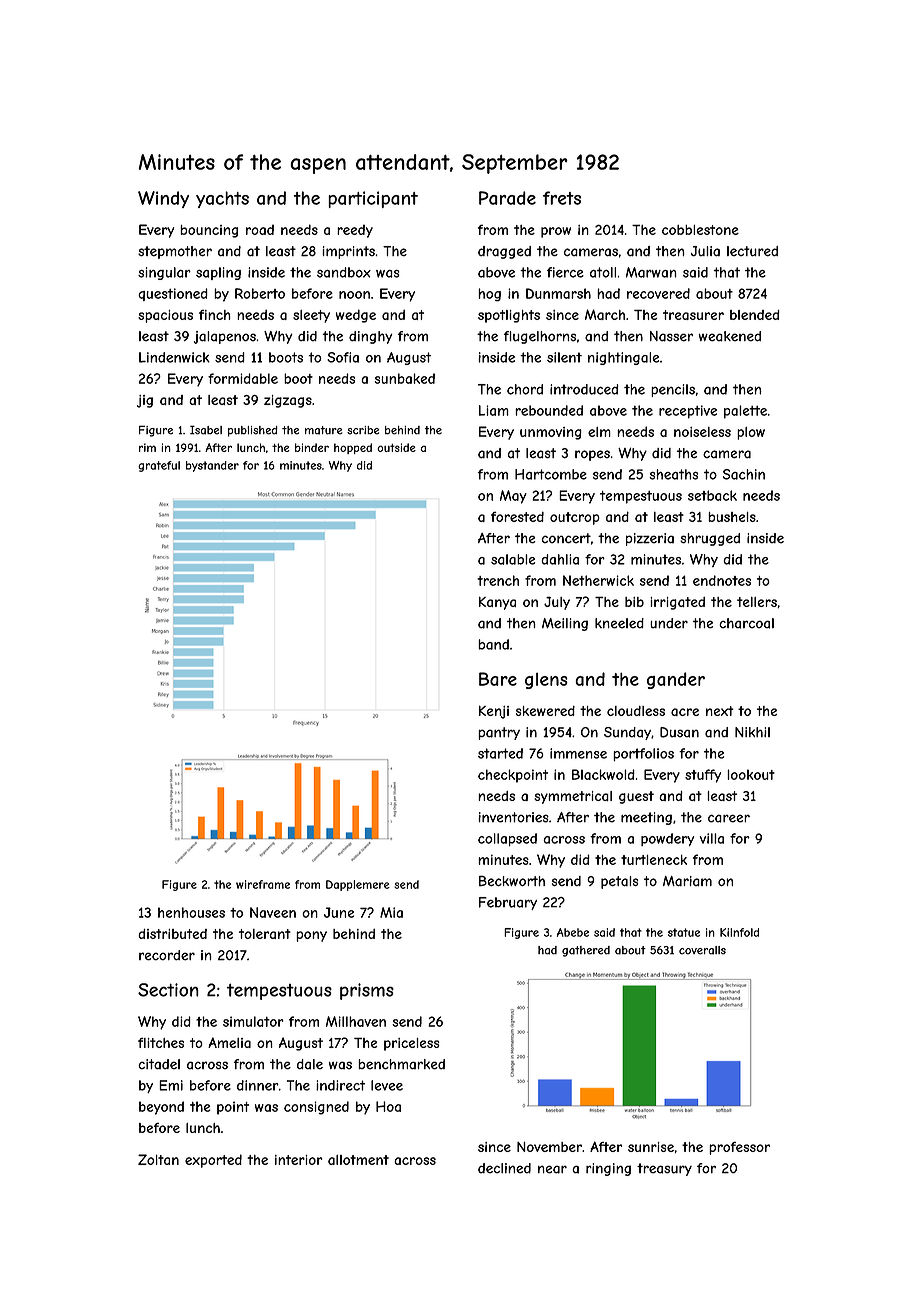 The image size is (924, 1314). Describe the element at coordinates (494, 410) in the document. I see `Liam` at that location.
